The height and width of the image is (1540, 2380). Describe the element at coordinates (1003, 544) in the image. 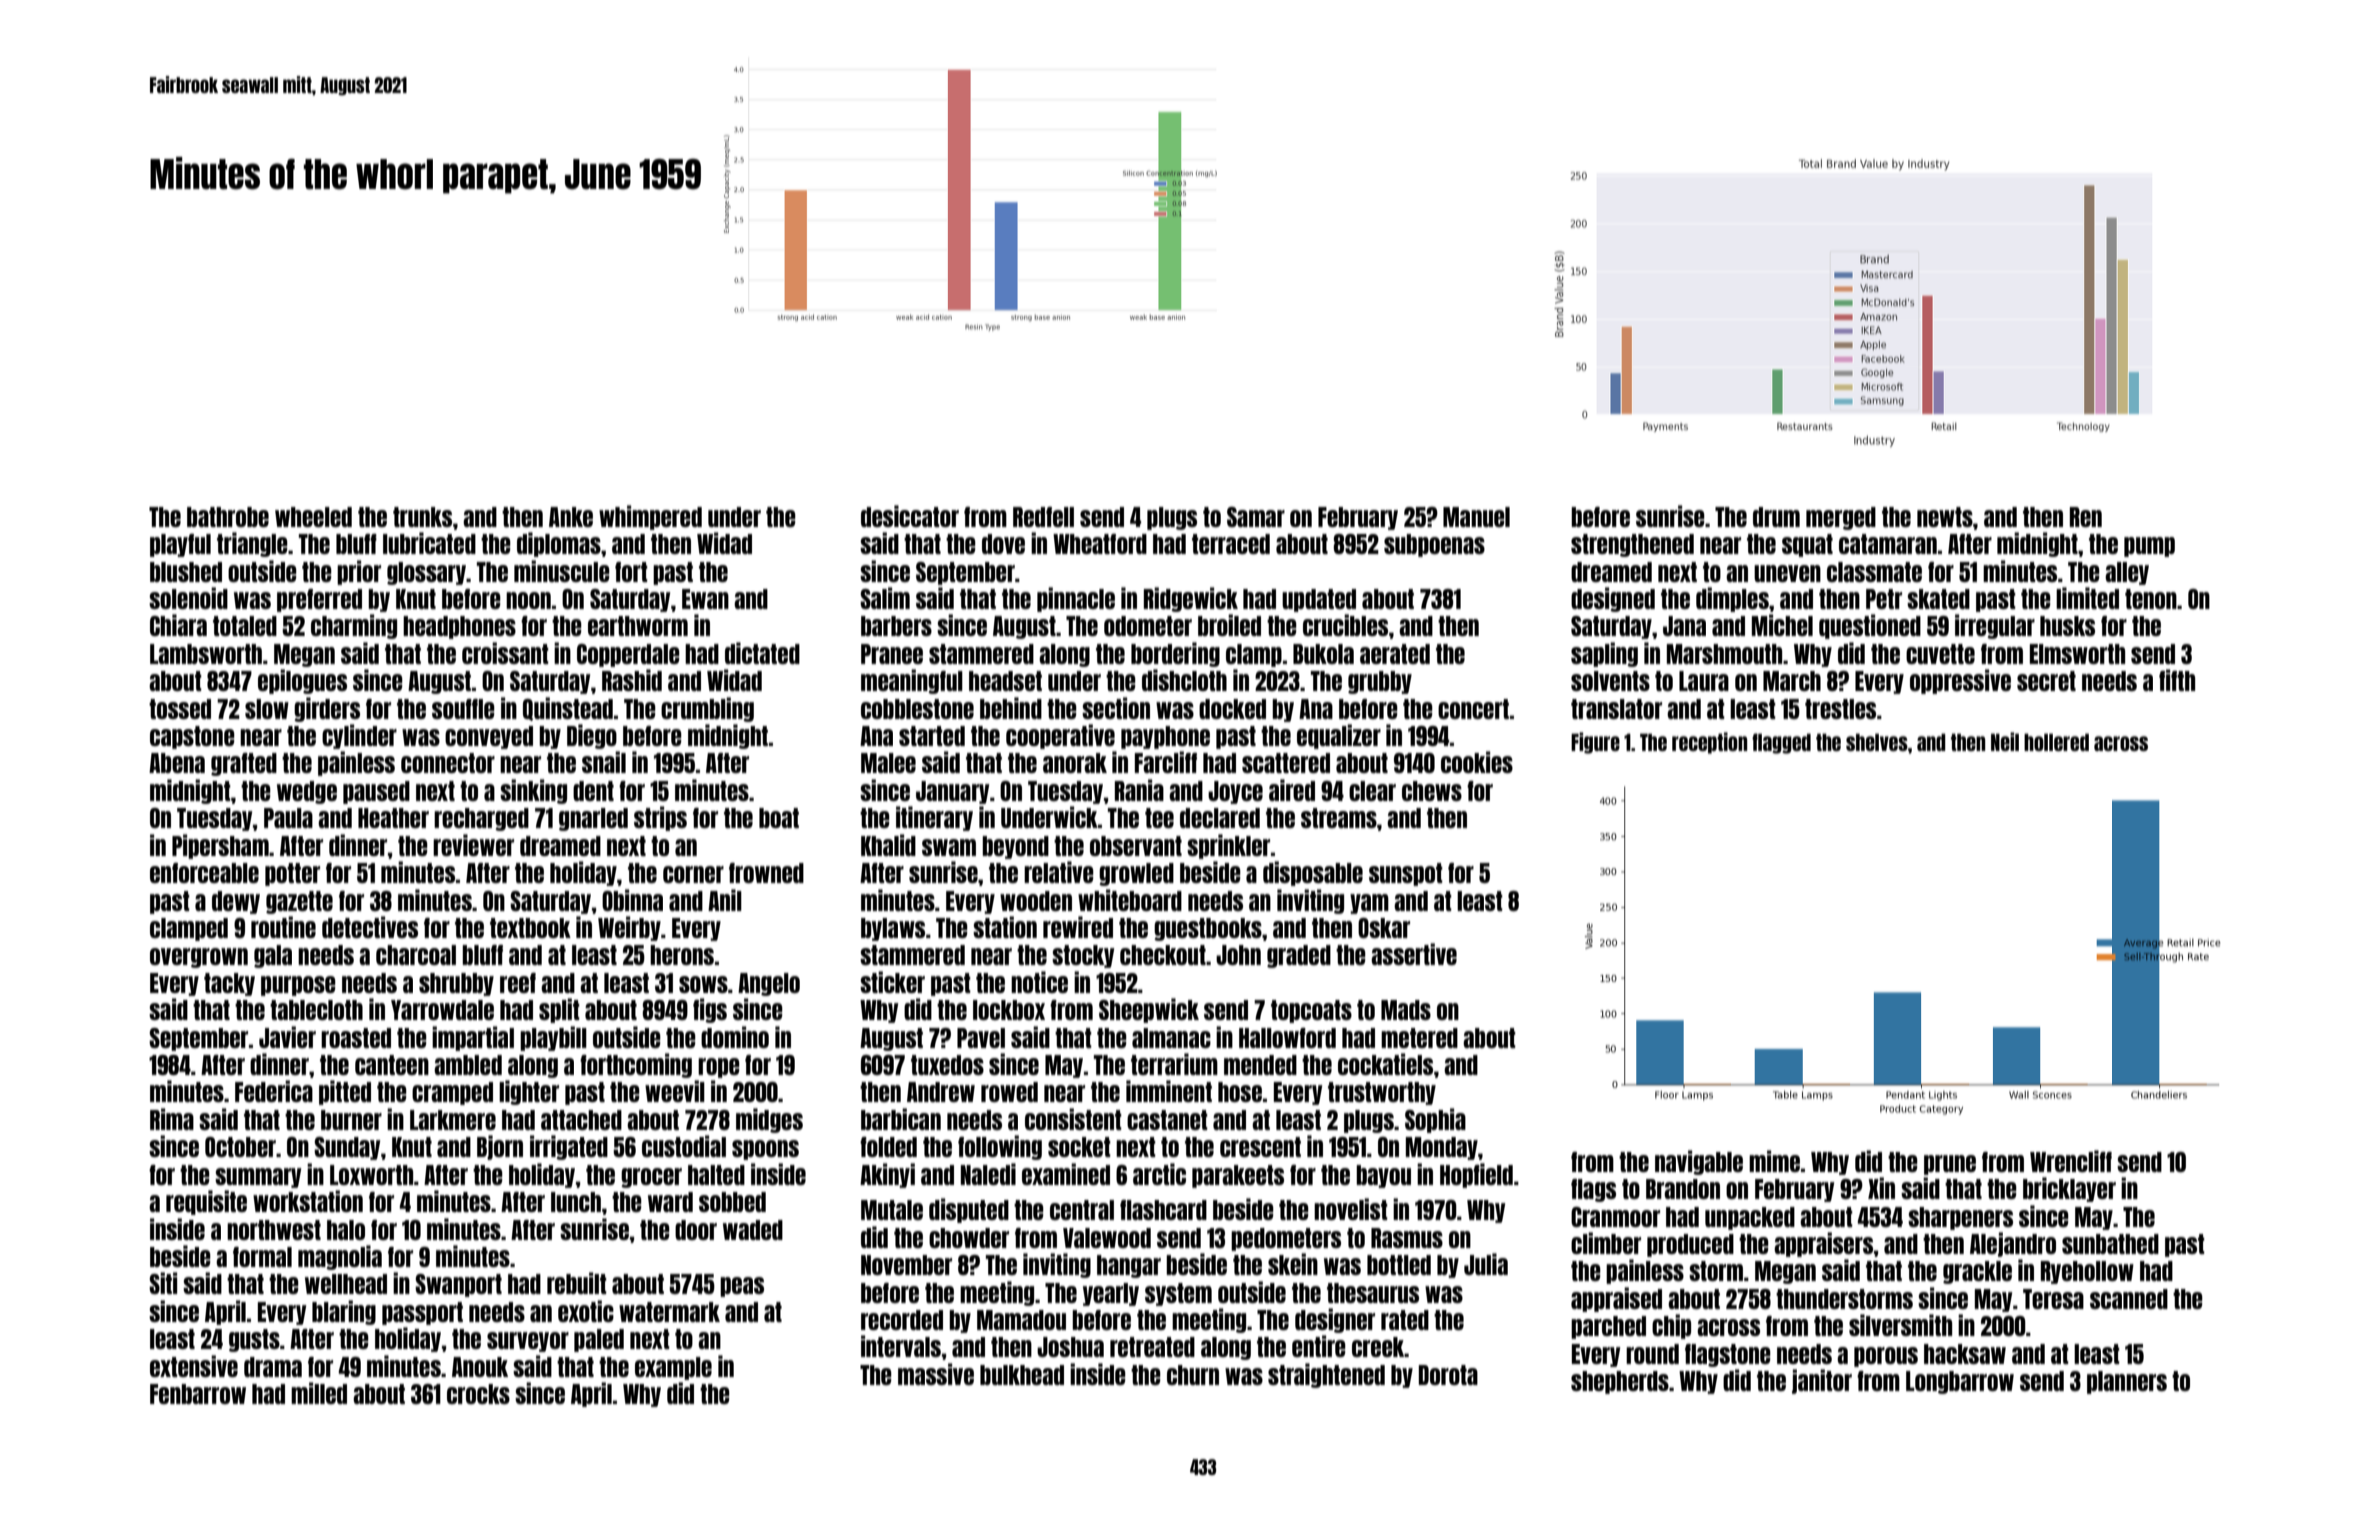

I see `dove` at that location.
